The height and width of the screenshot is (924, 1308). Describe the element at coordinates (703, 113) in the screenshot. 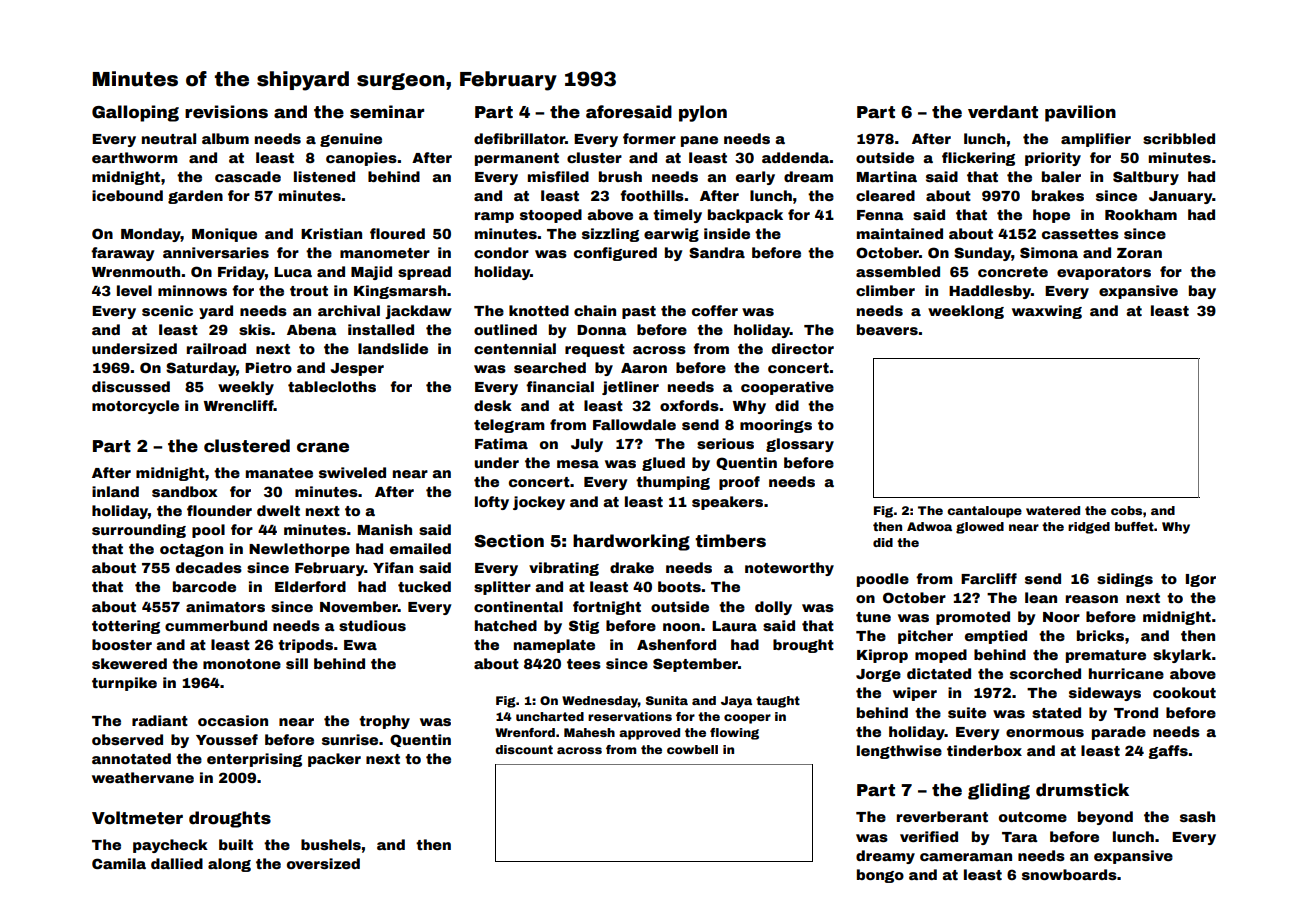

I see `pylon` at that location.
